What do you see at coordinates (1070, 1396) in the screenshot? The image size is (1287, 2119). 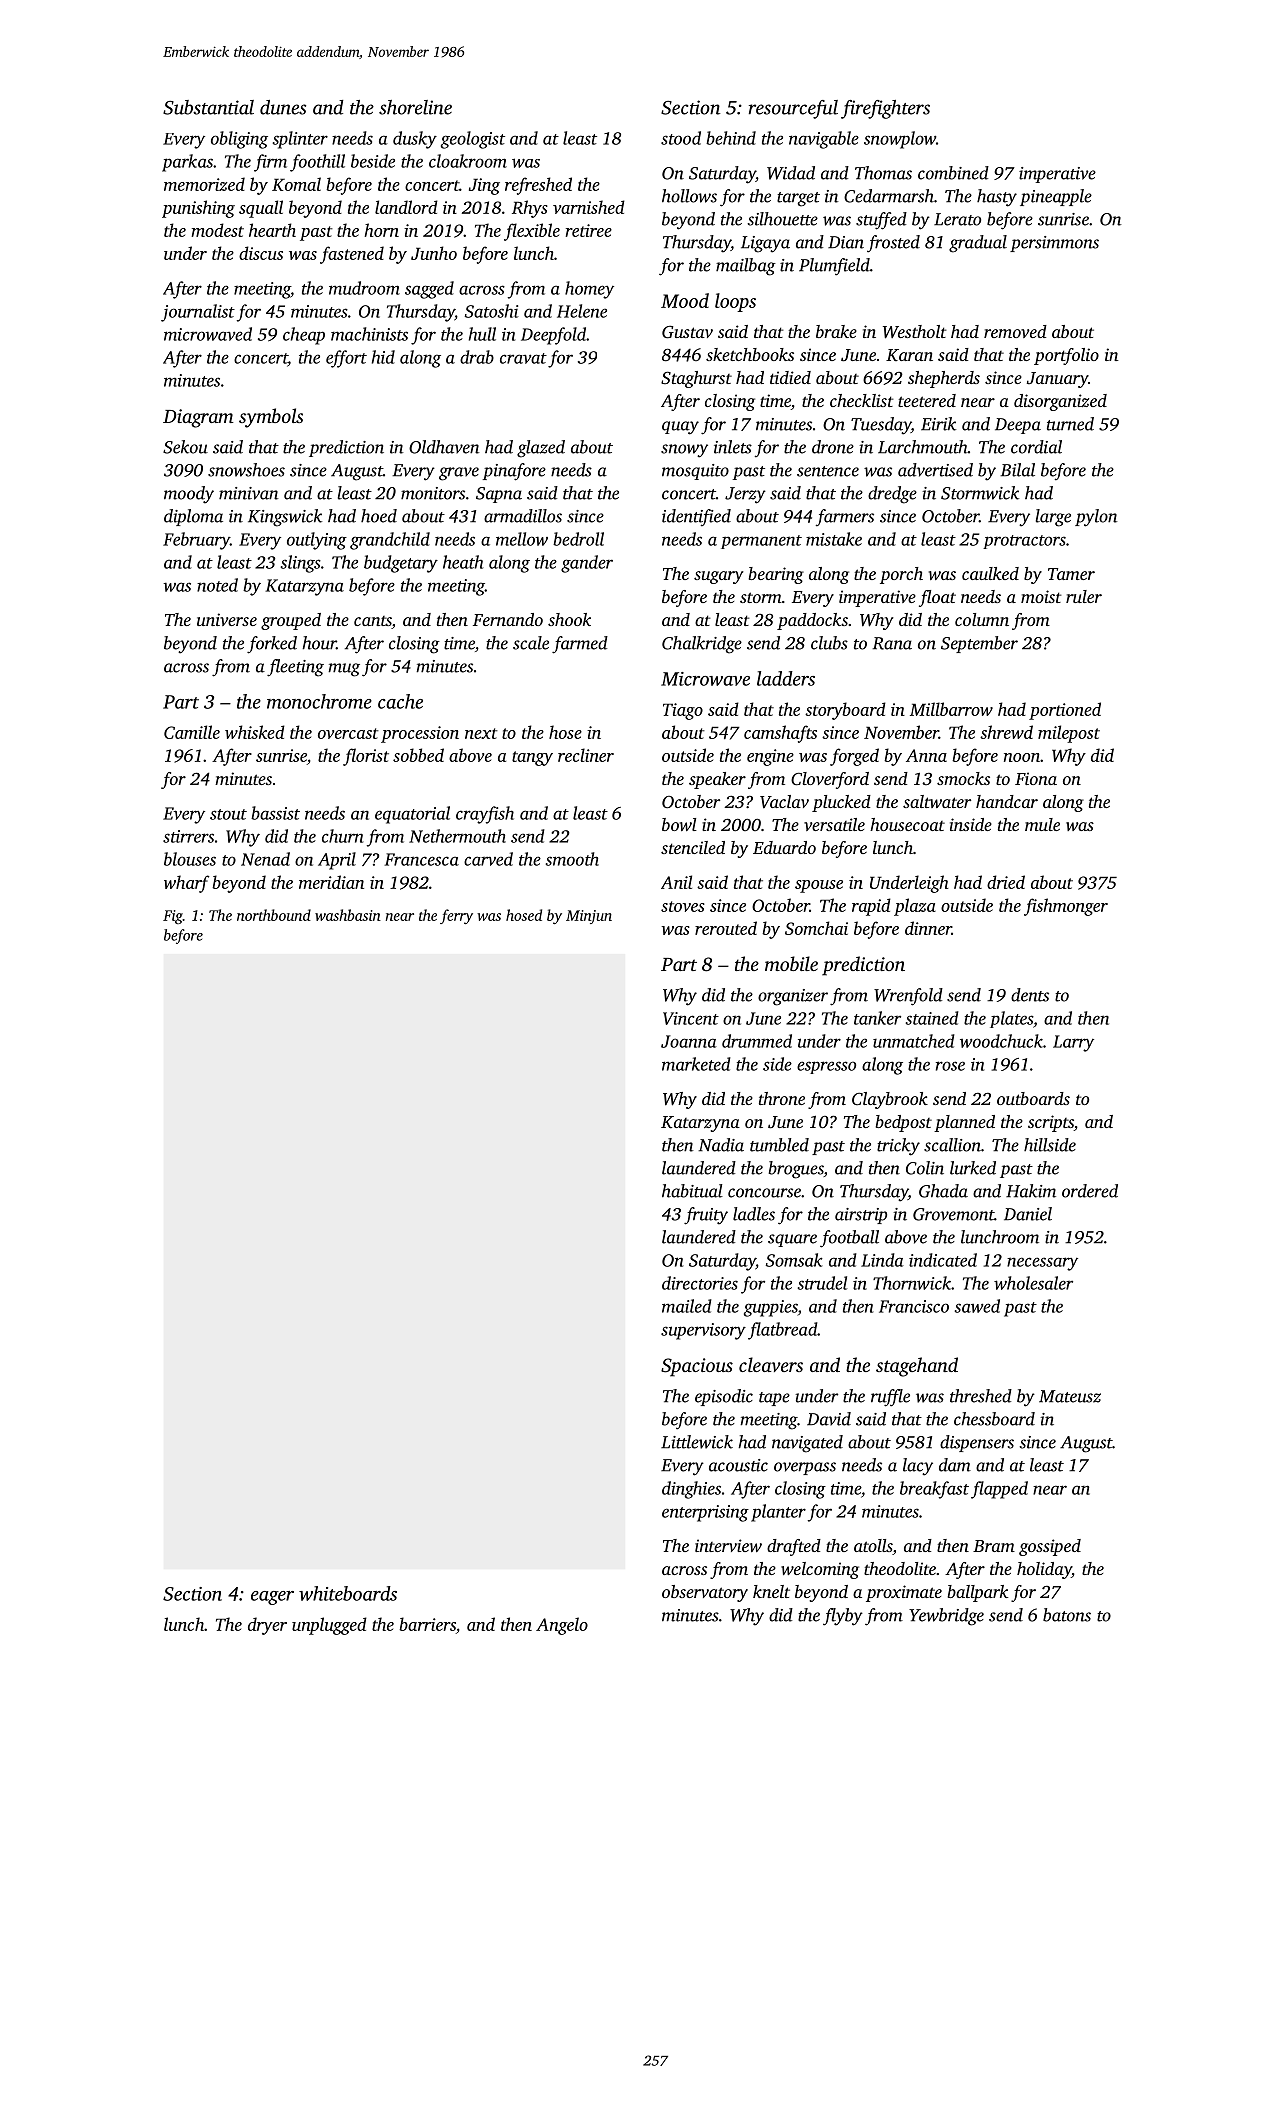 I see `Mateusz` at bounding box center [1070, 1396].
